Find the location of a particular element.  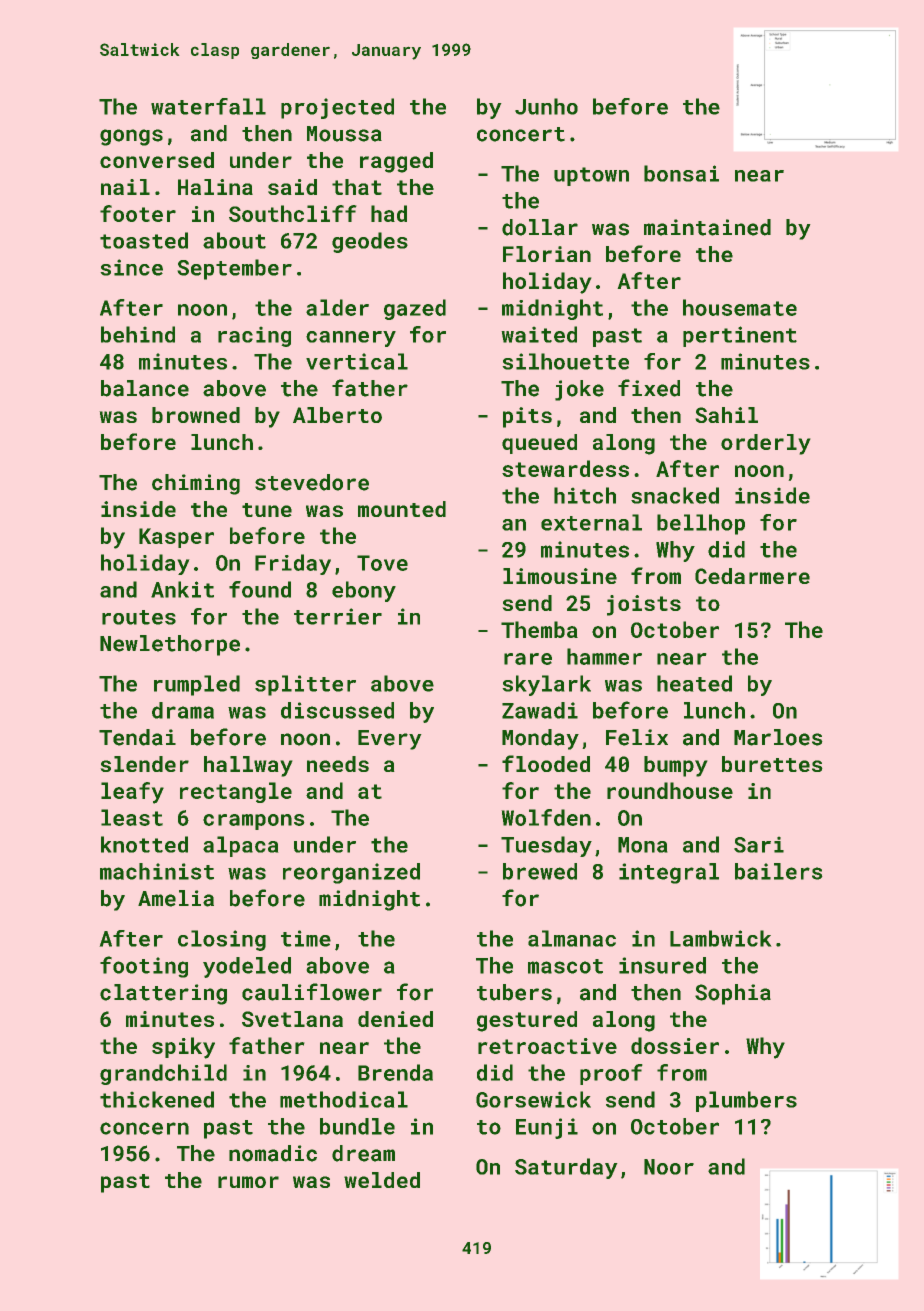

welded is located at coordinates (382, 1180).
